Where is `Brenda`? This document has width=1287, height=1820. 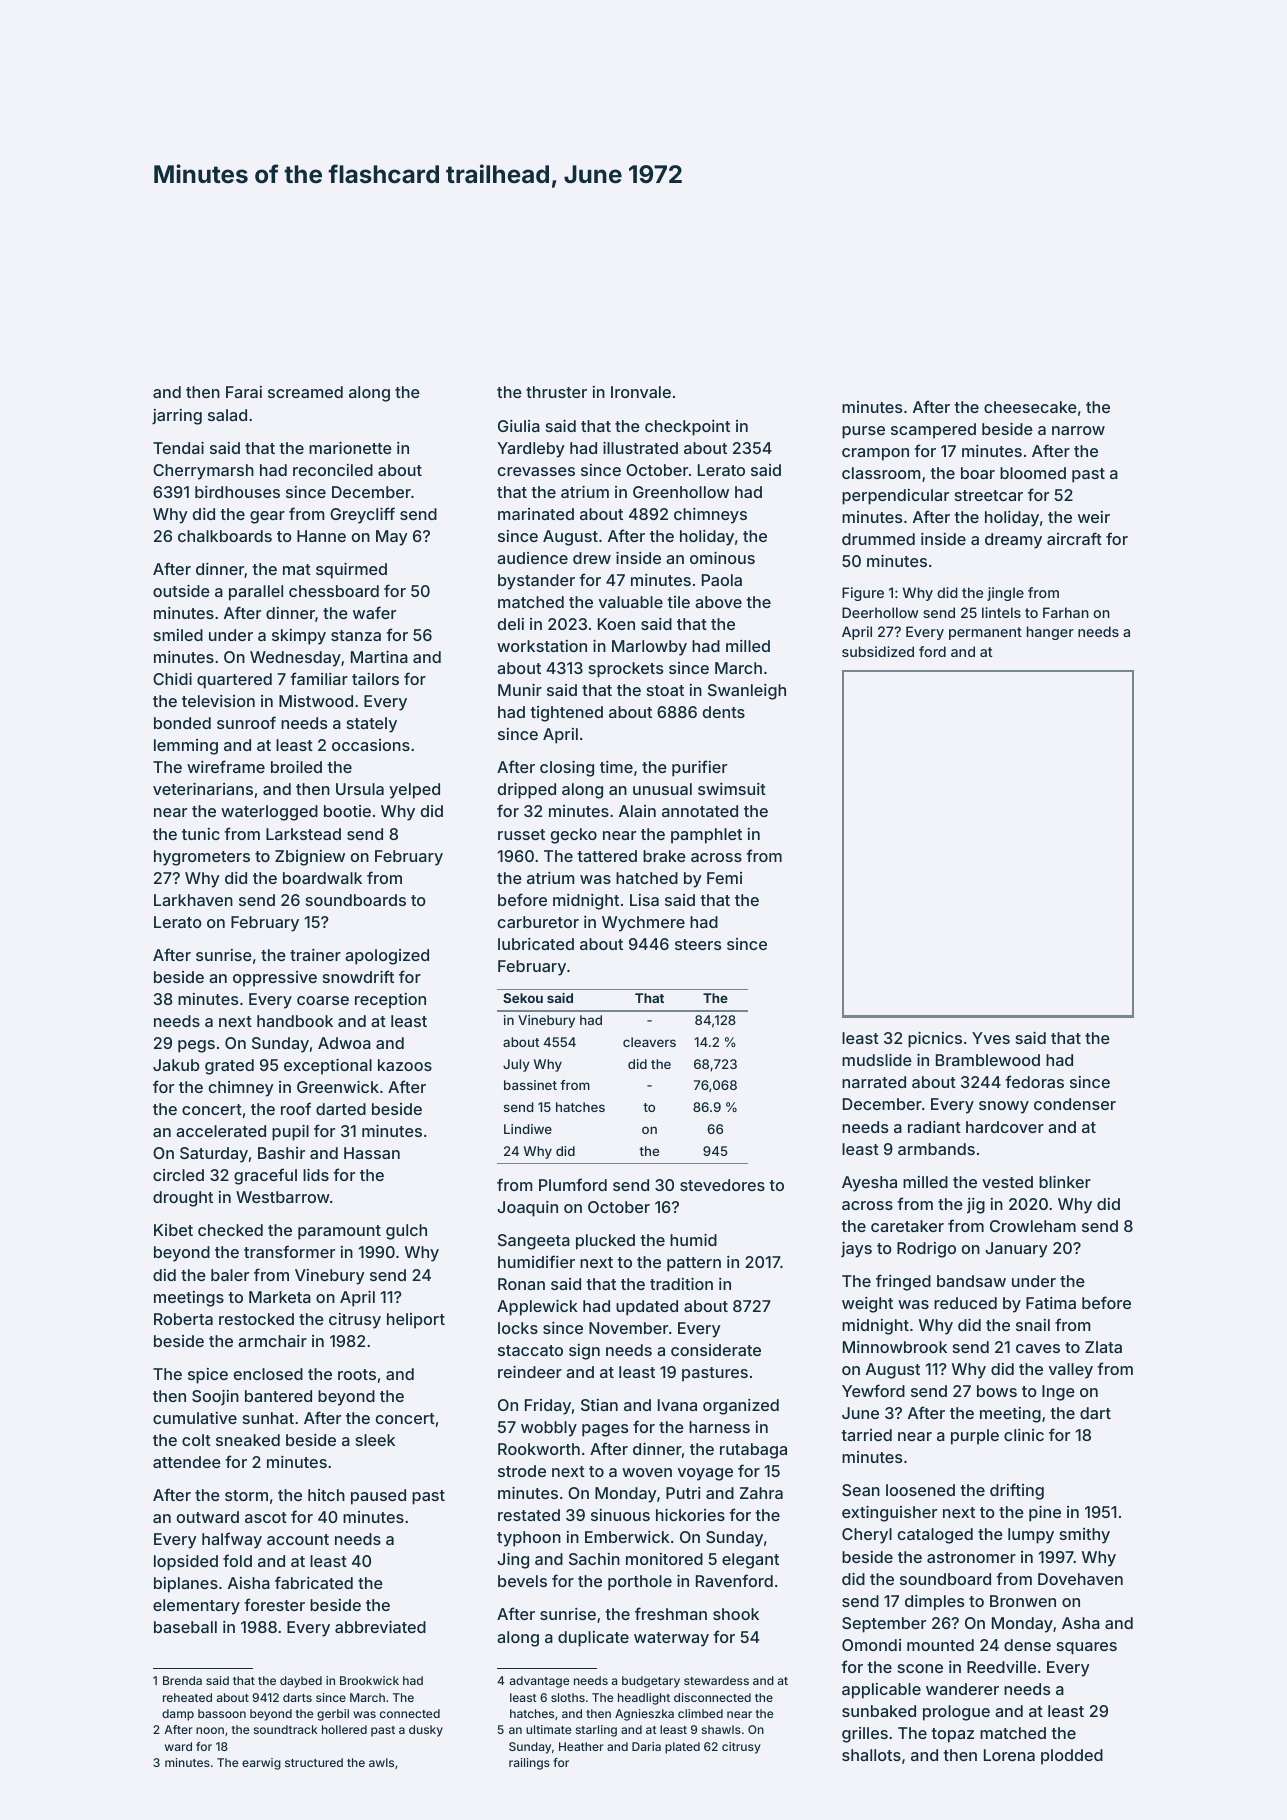 Brenda is located at coordinates (182, 1680).
